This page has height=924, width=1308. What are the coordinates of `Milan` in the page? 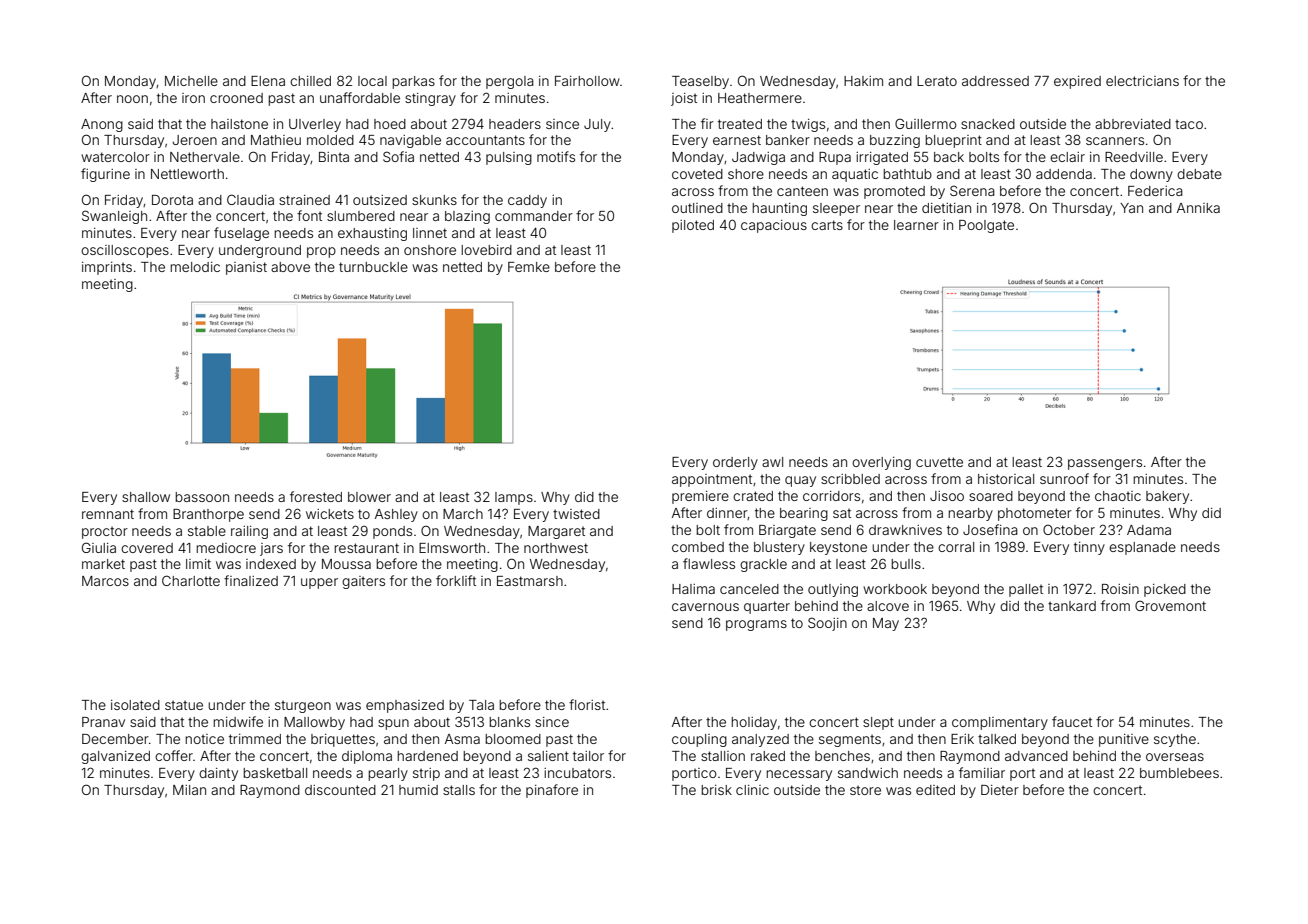 It's located at (189, 790).
